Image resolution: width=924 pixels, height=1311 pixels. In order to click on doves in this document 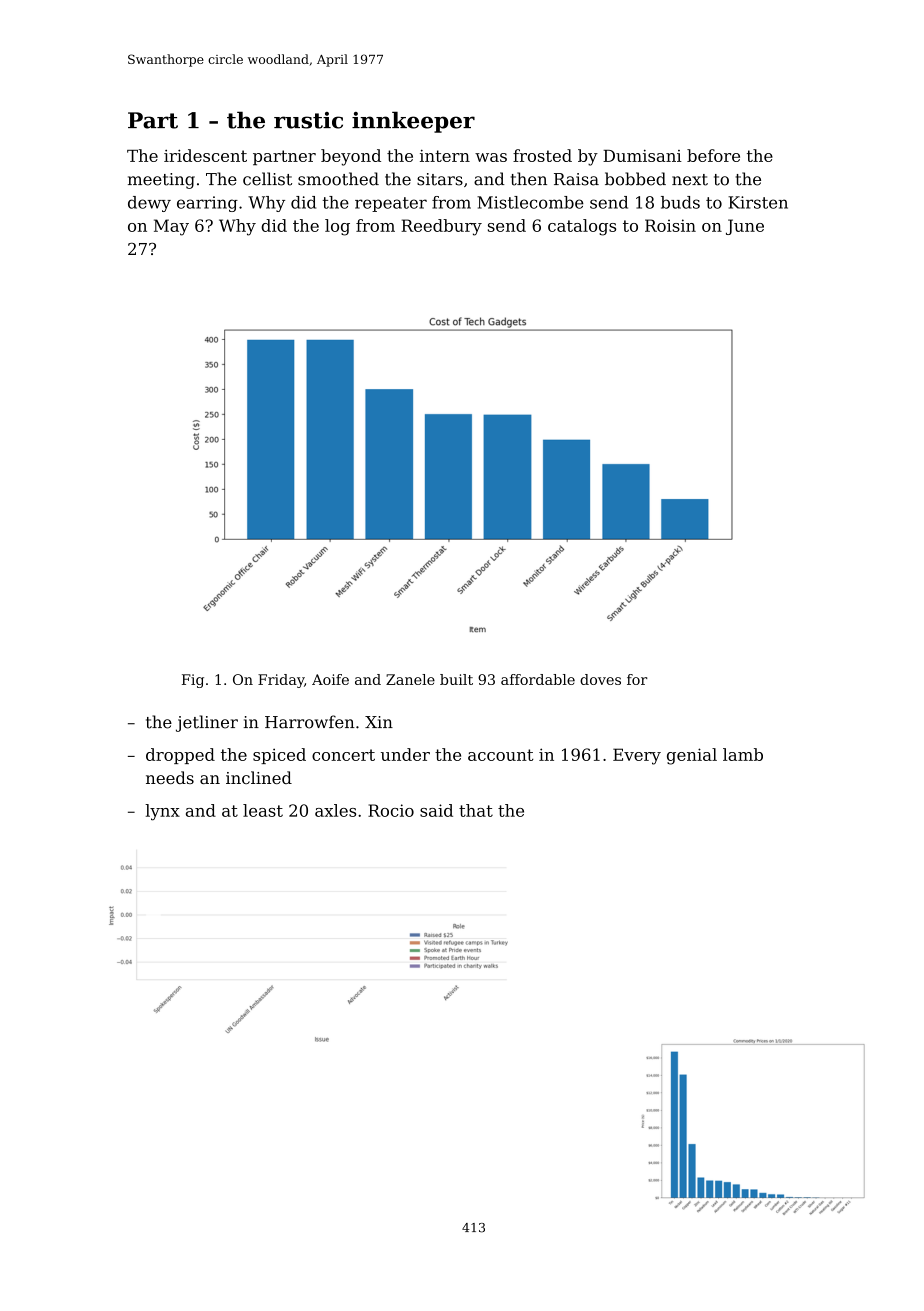, I will do `click(600, 679)`.
